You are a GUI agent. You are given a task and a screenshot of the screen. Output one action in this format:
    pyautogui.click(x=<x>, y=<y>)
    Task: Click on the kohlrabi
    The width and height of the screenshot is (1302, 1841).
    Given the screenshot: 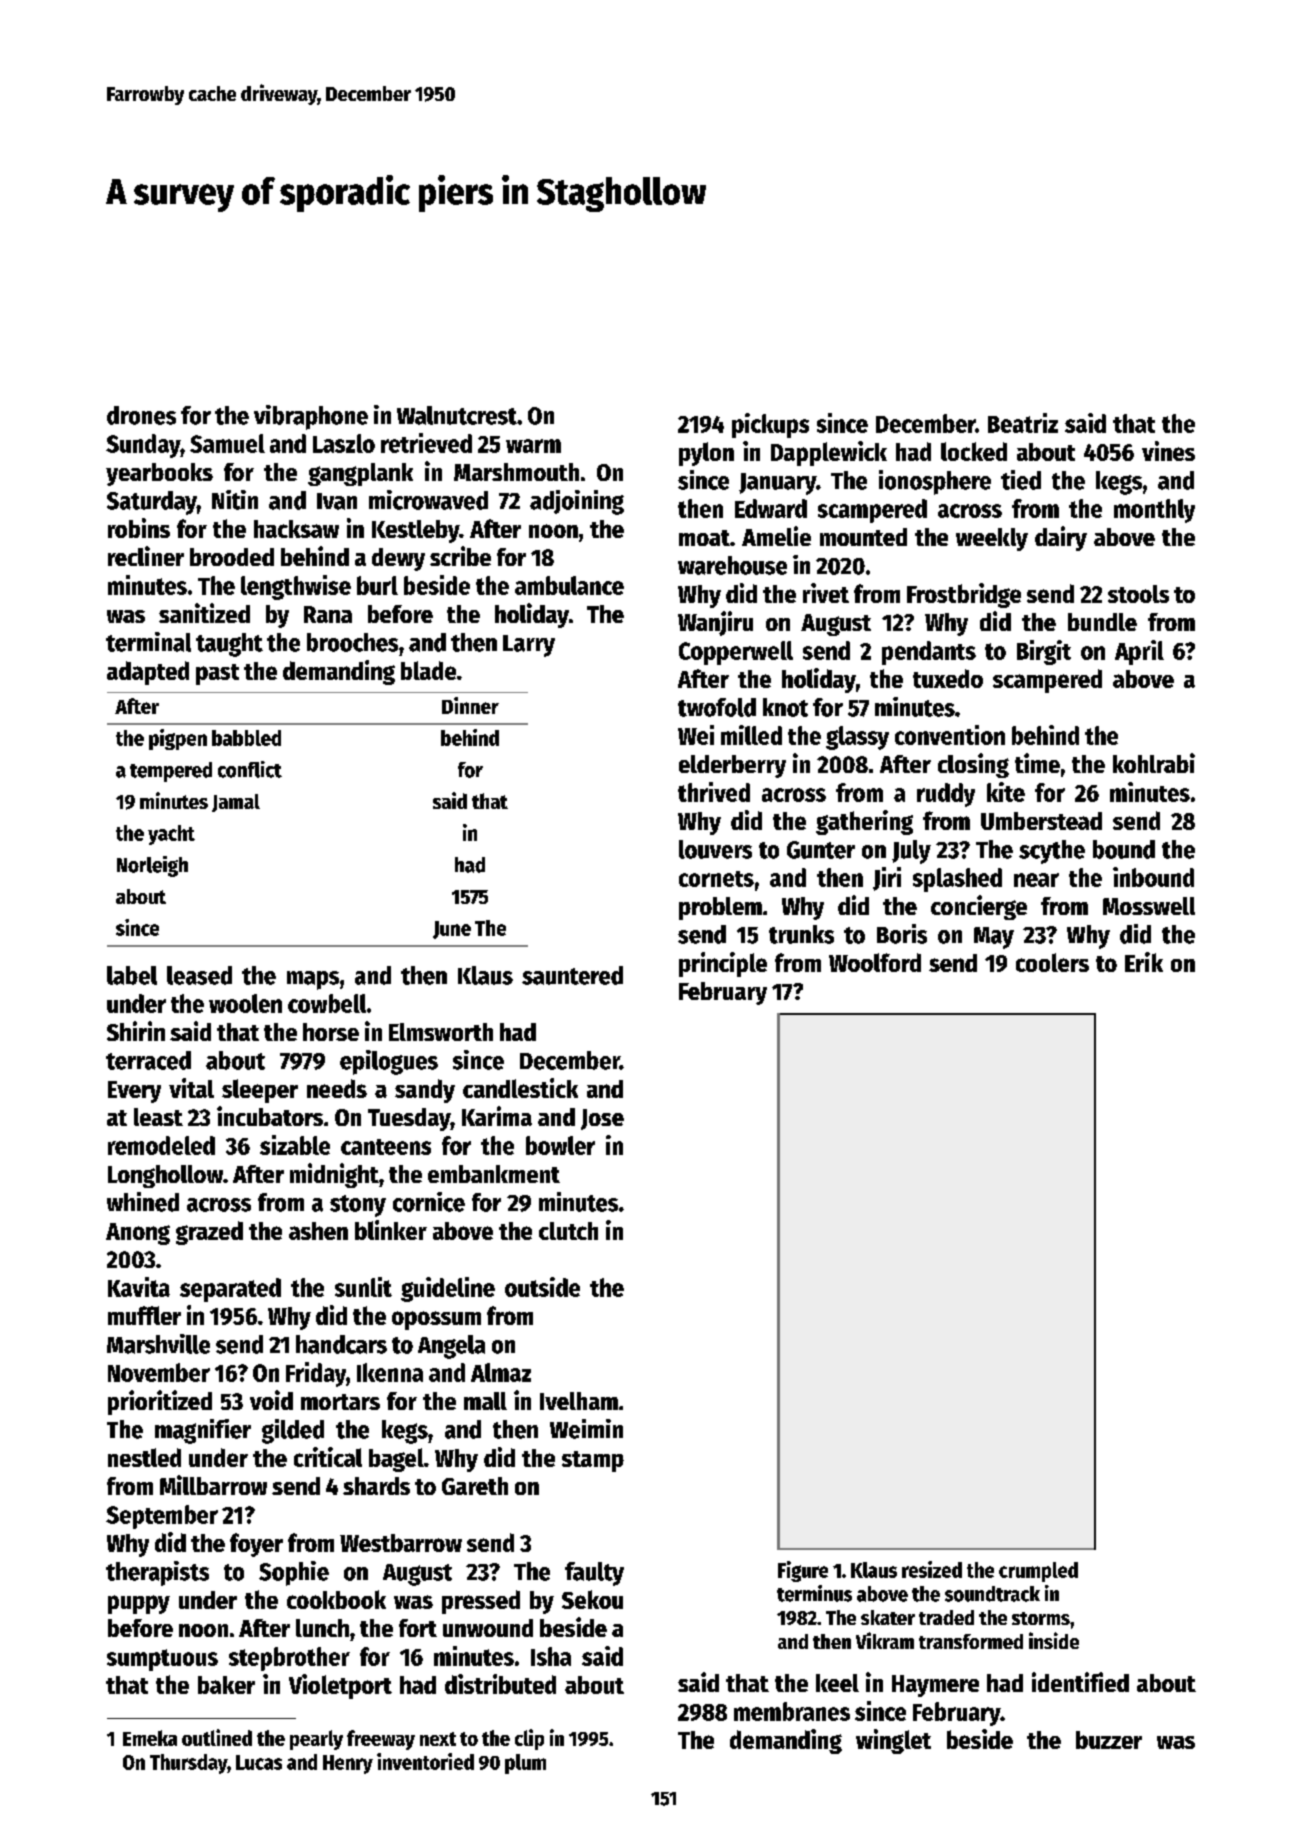 What is the action you would take?
    pyautogui.click(x=1154, y=763)
